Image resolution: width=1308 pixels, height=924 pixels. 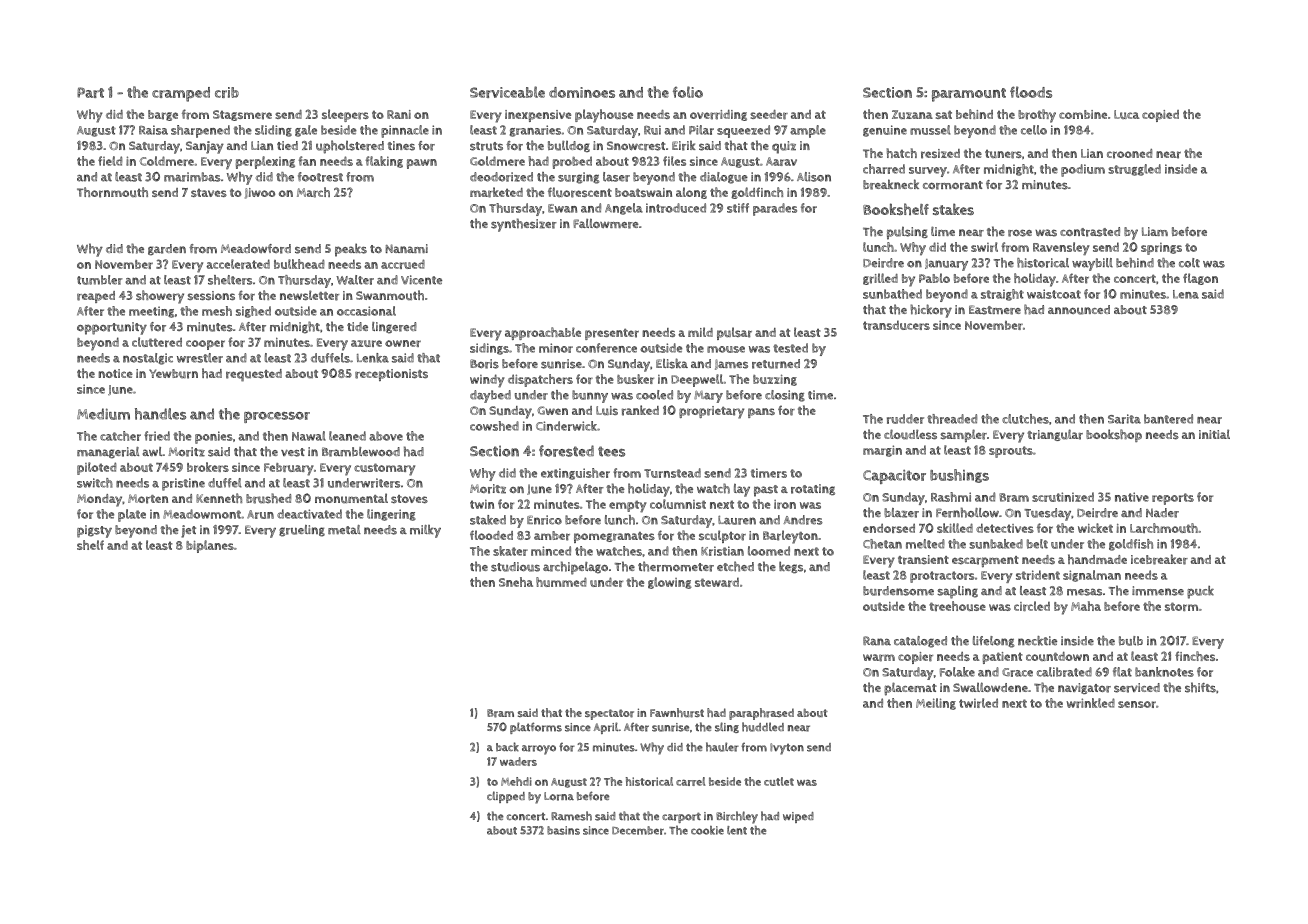 What do you see at coordinates (967, 512) in the page?
I see `Fernhollow` at bounding box center [967, 512].
